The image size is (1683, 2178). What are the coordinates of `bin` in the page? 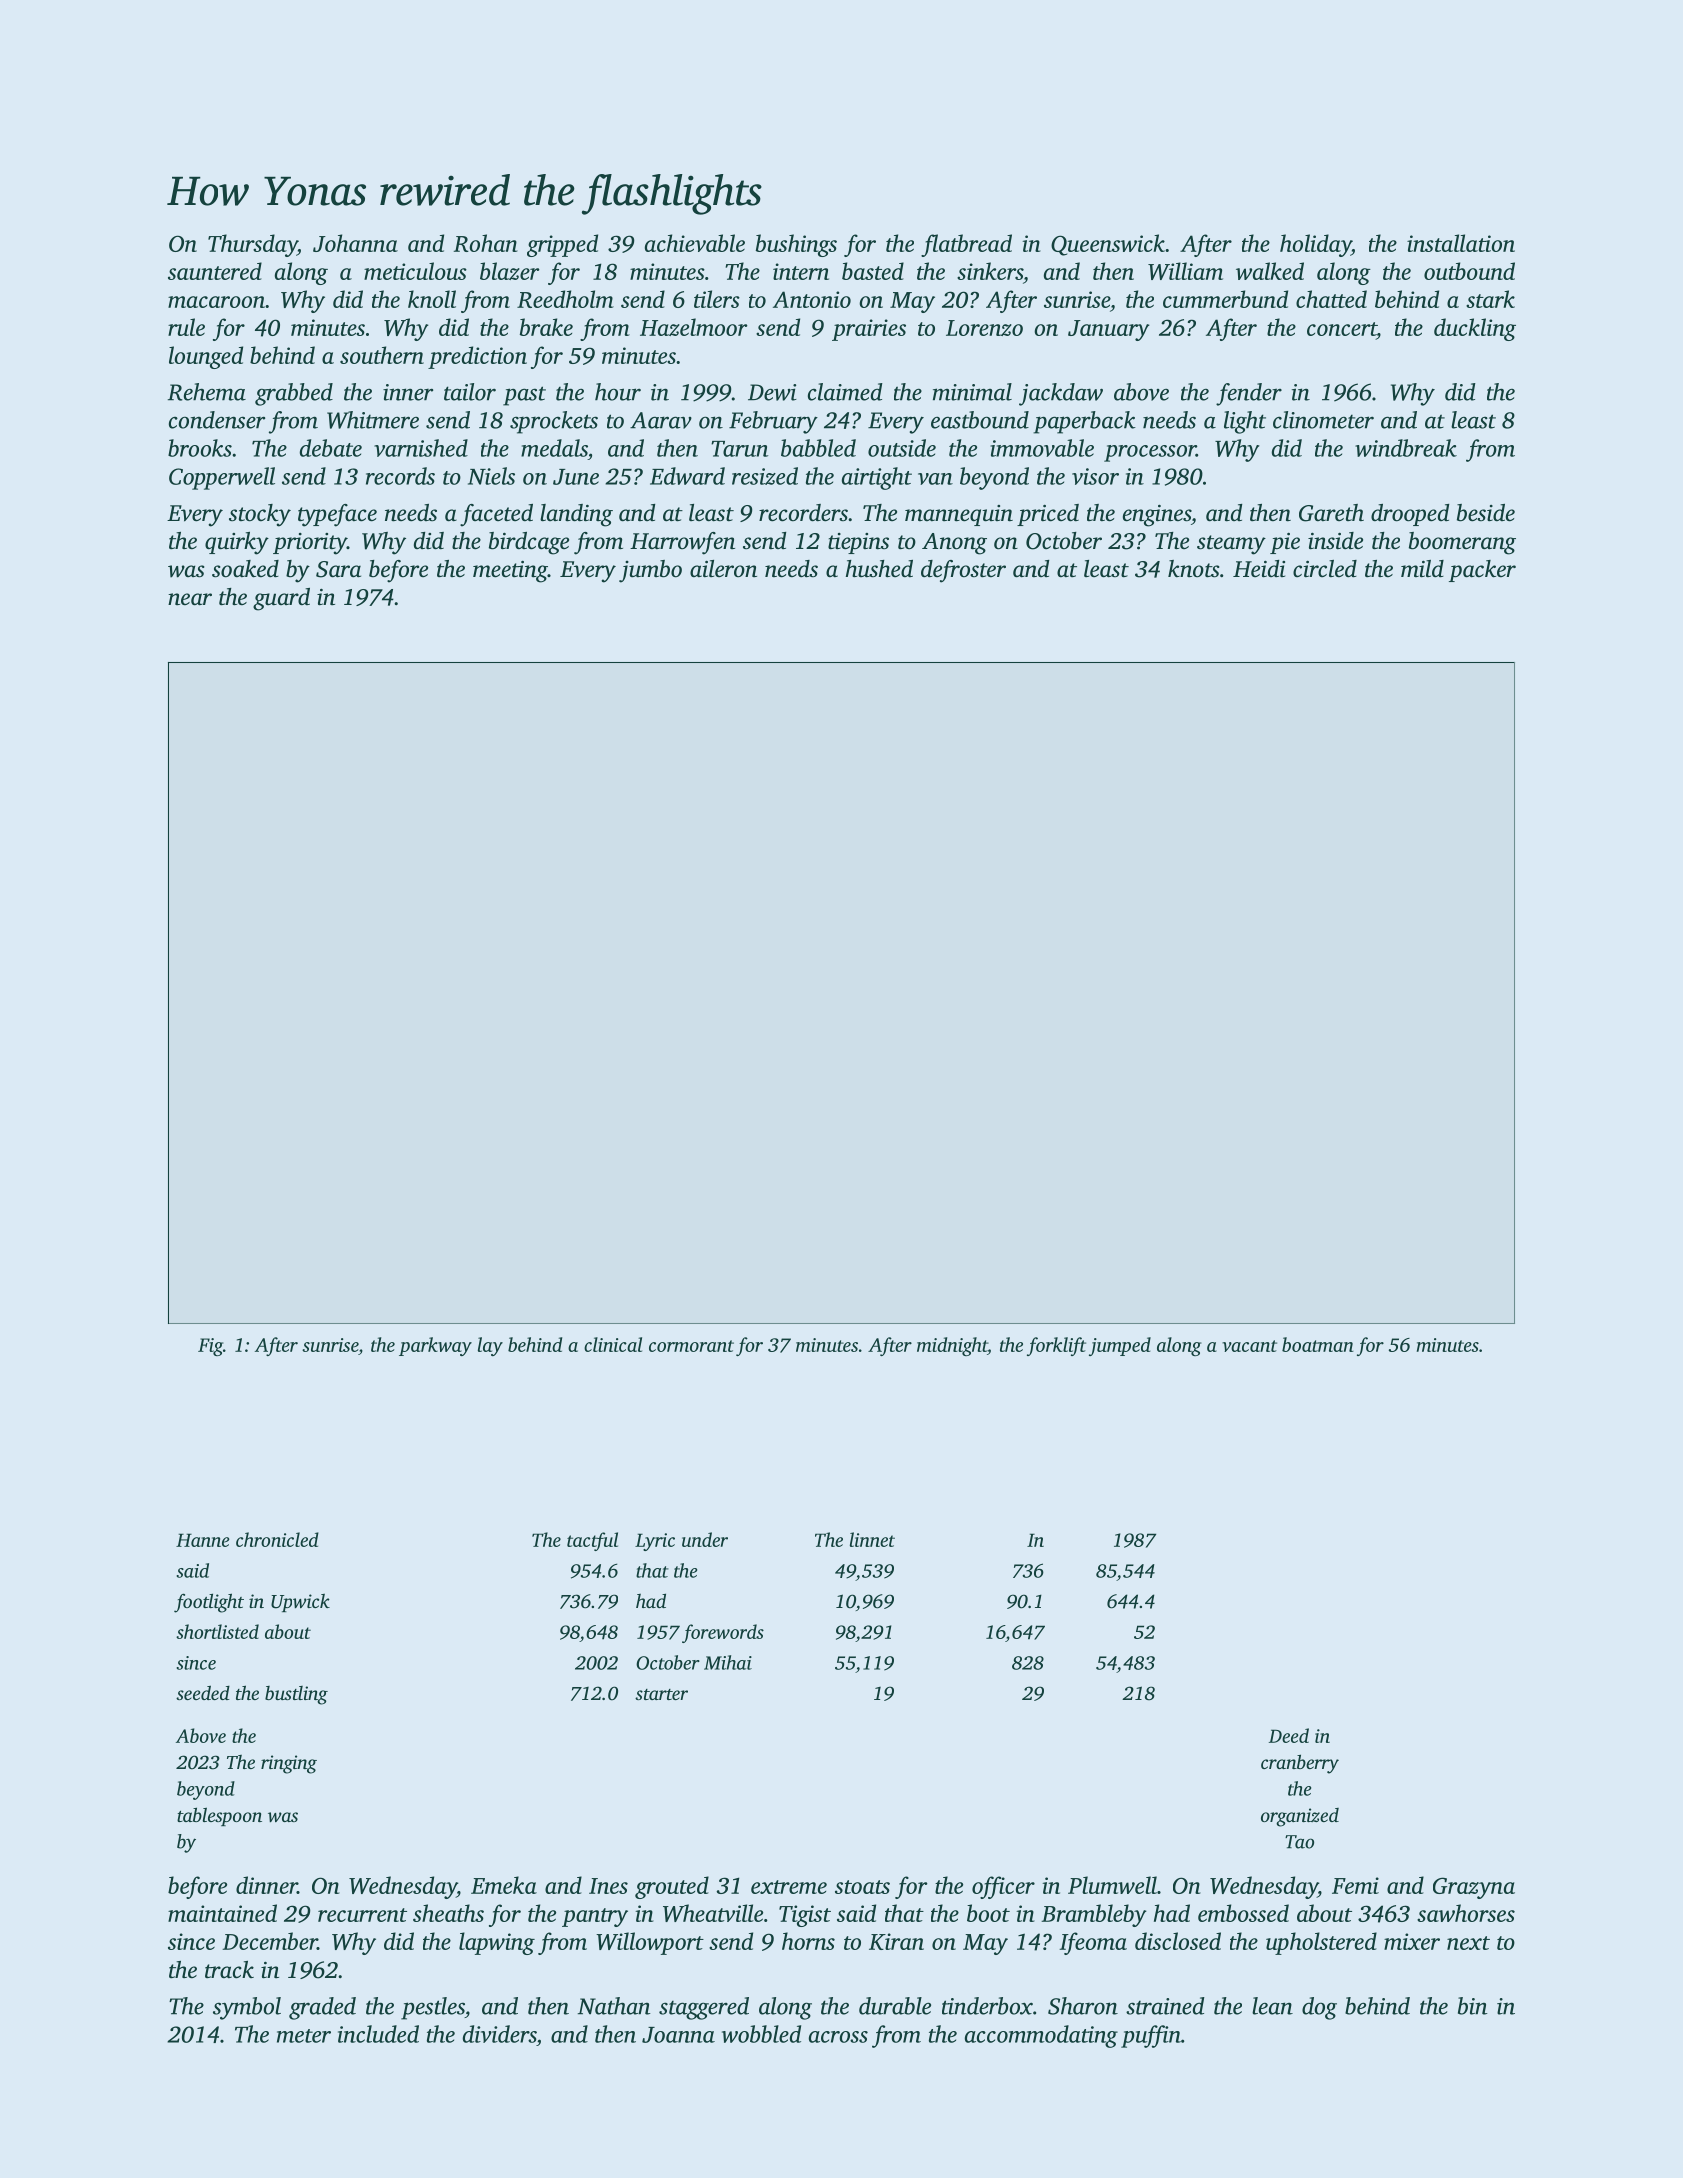 It's located at (1473, 2006).
